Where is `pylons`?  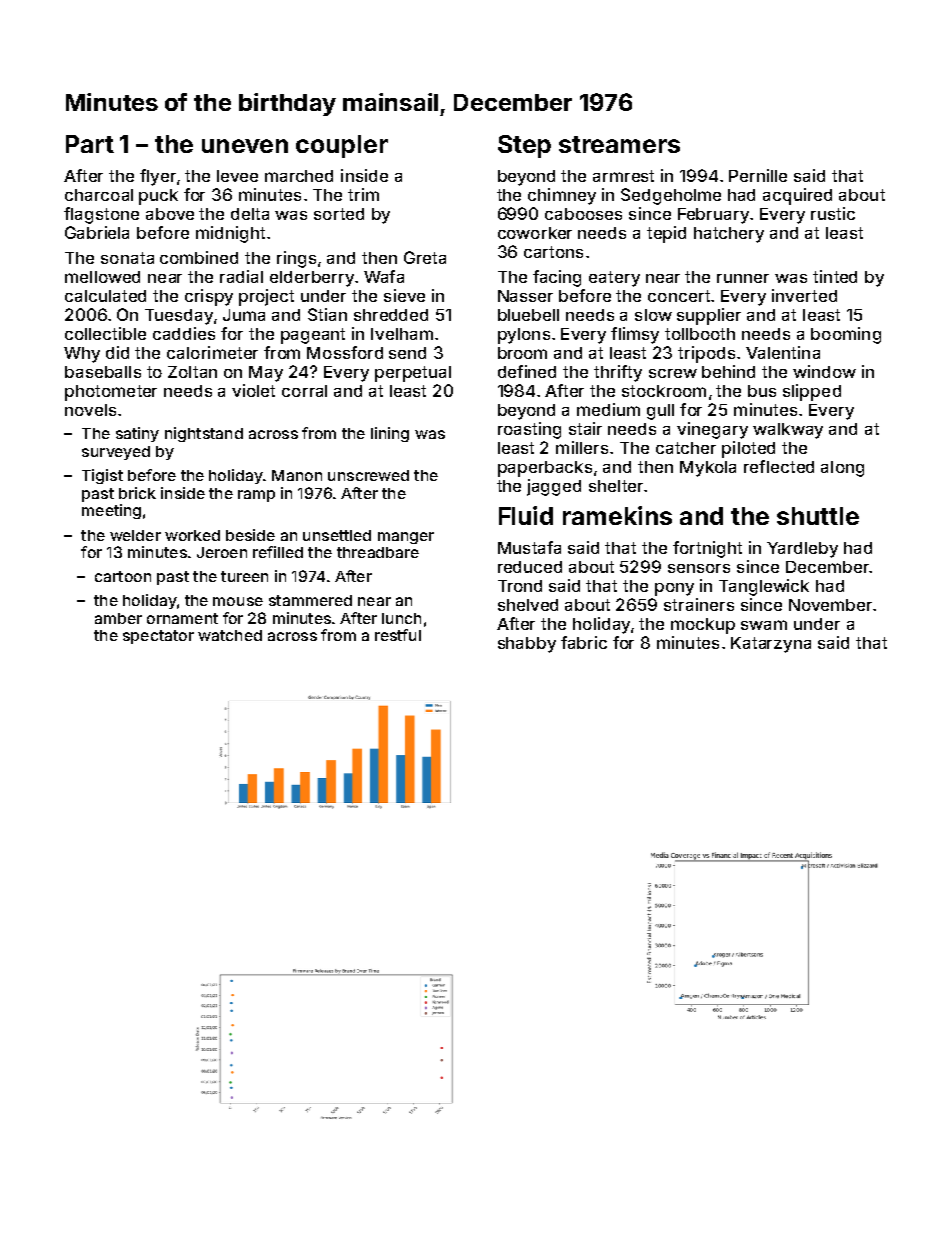
pylons is located at coordinates (524, 336).
